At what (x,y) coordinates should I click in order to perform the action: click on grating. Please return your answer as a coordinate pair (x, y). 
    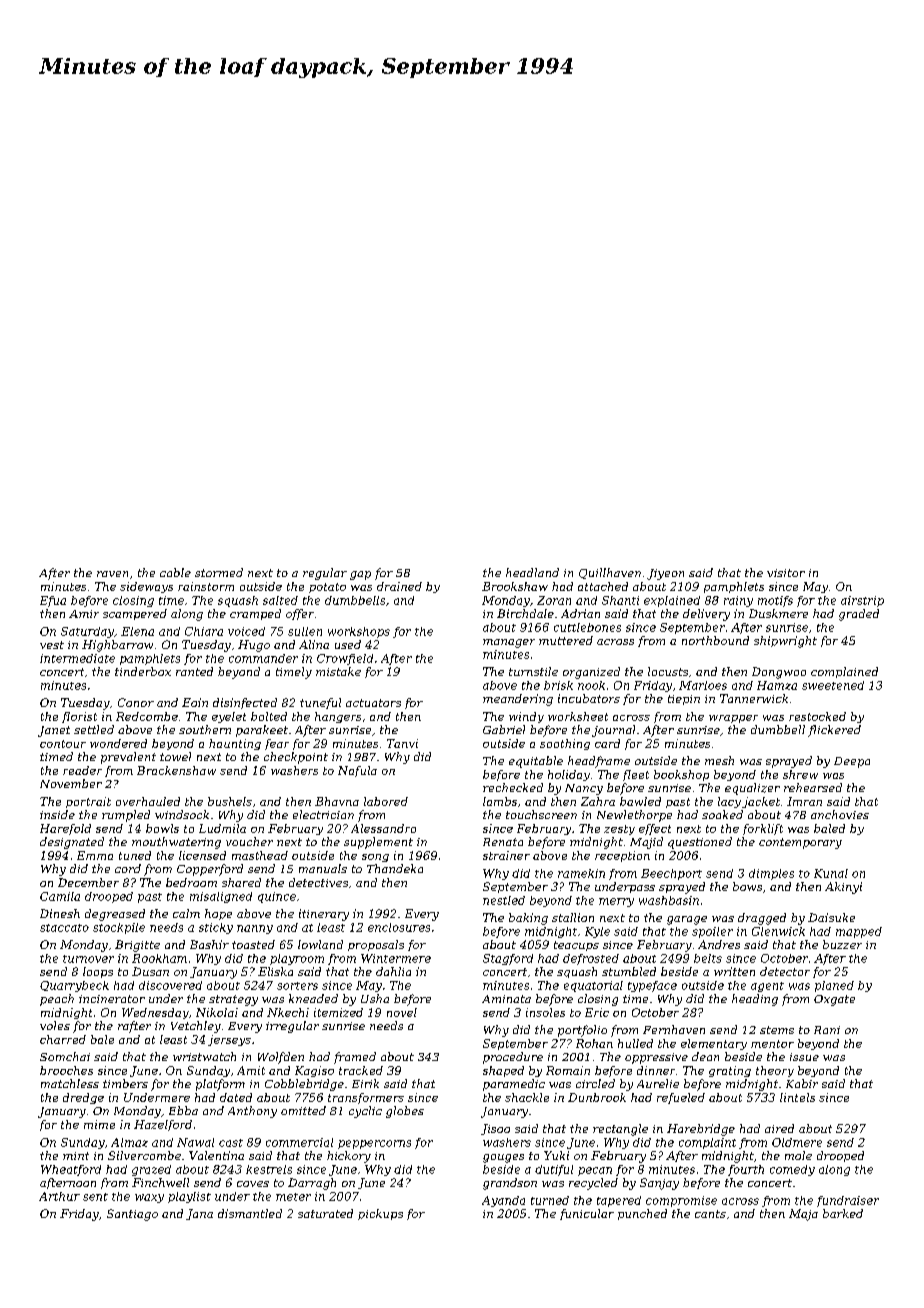
    Looking at the image, I should click on (730, 1071).
